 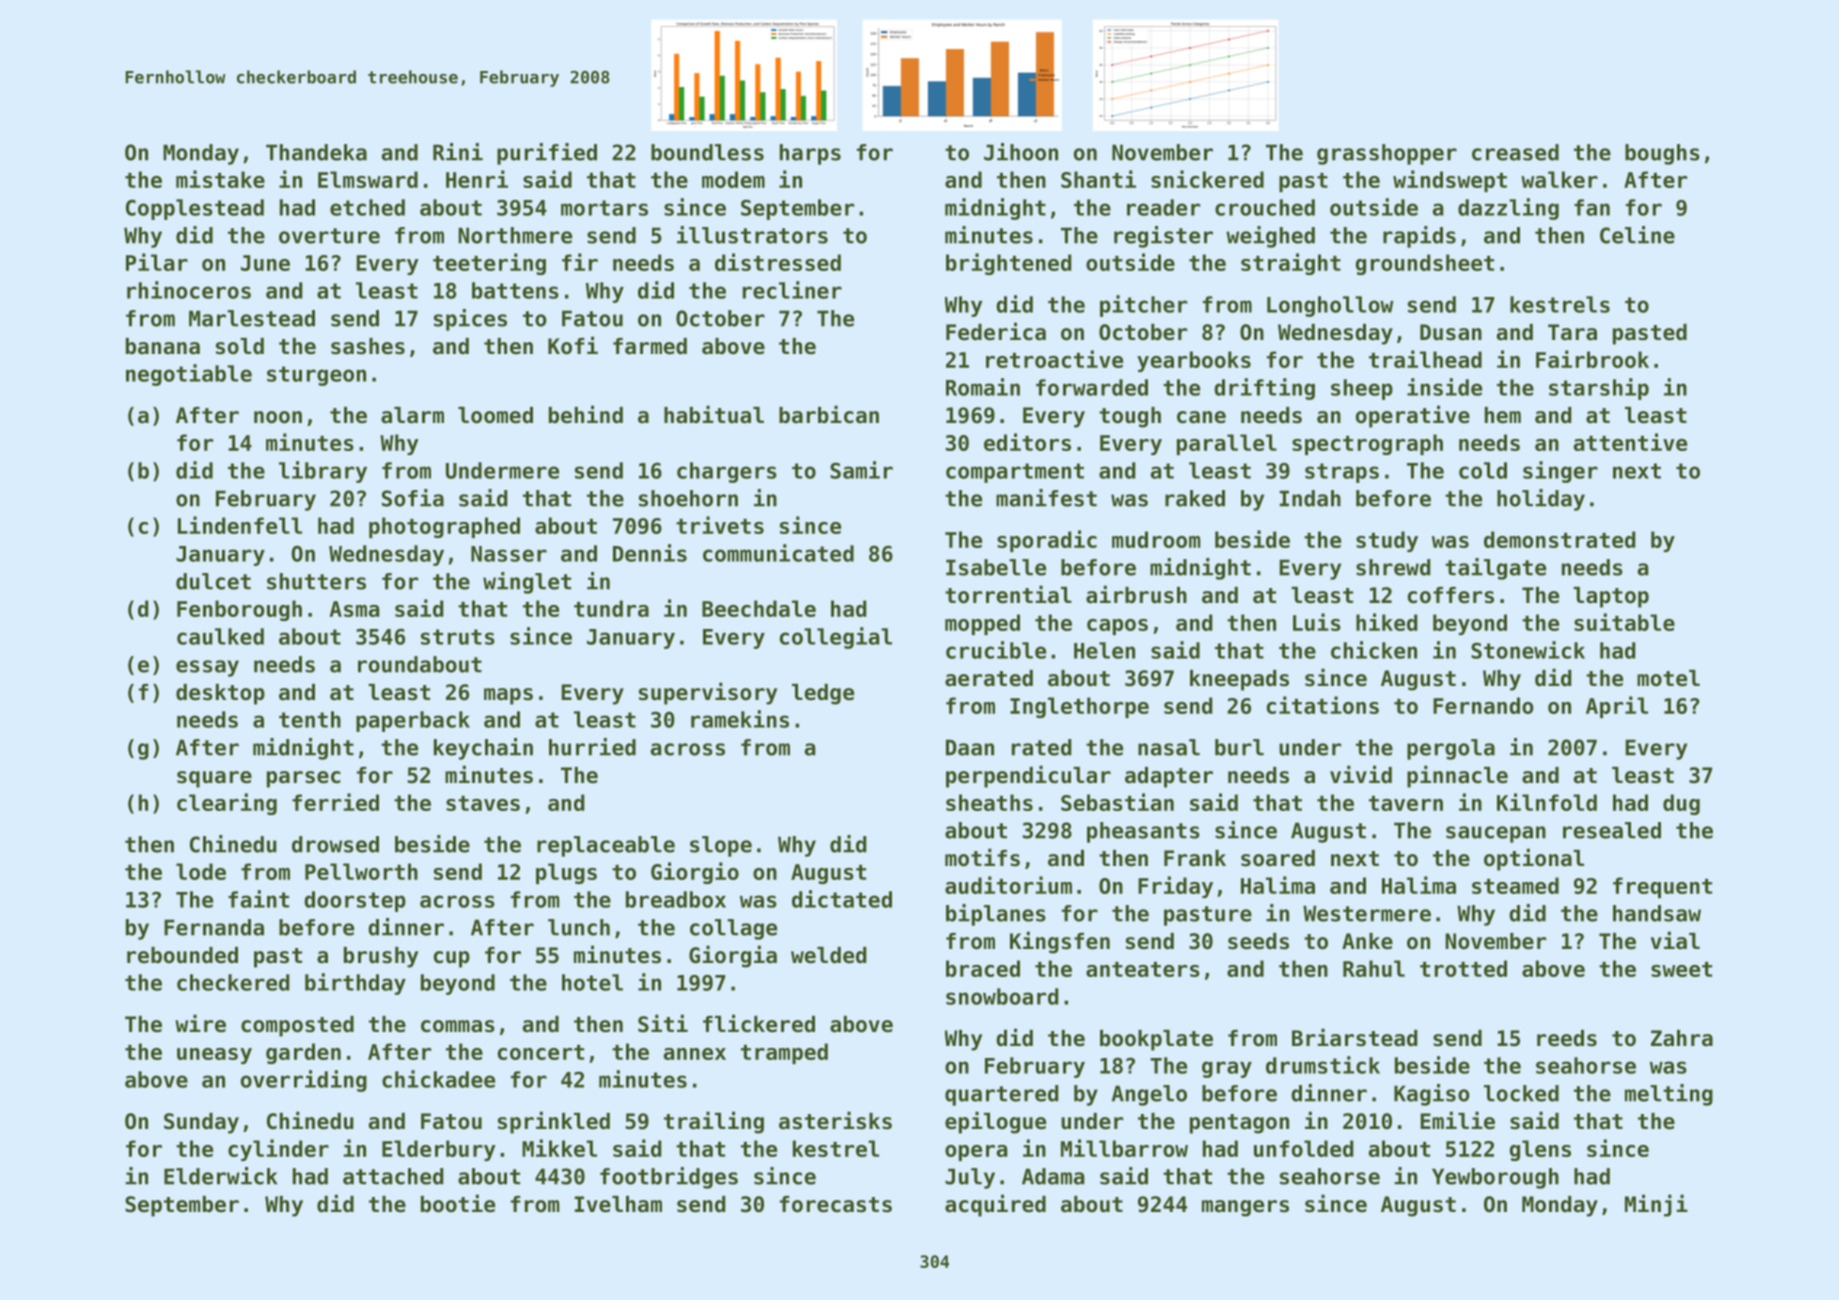 I want to click on forwarded, so click(x=1092, y=387).
